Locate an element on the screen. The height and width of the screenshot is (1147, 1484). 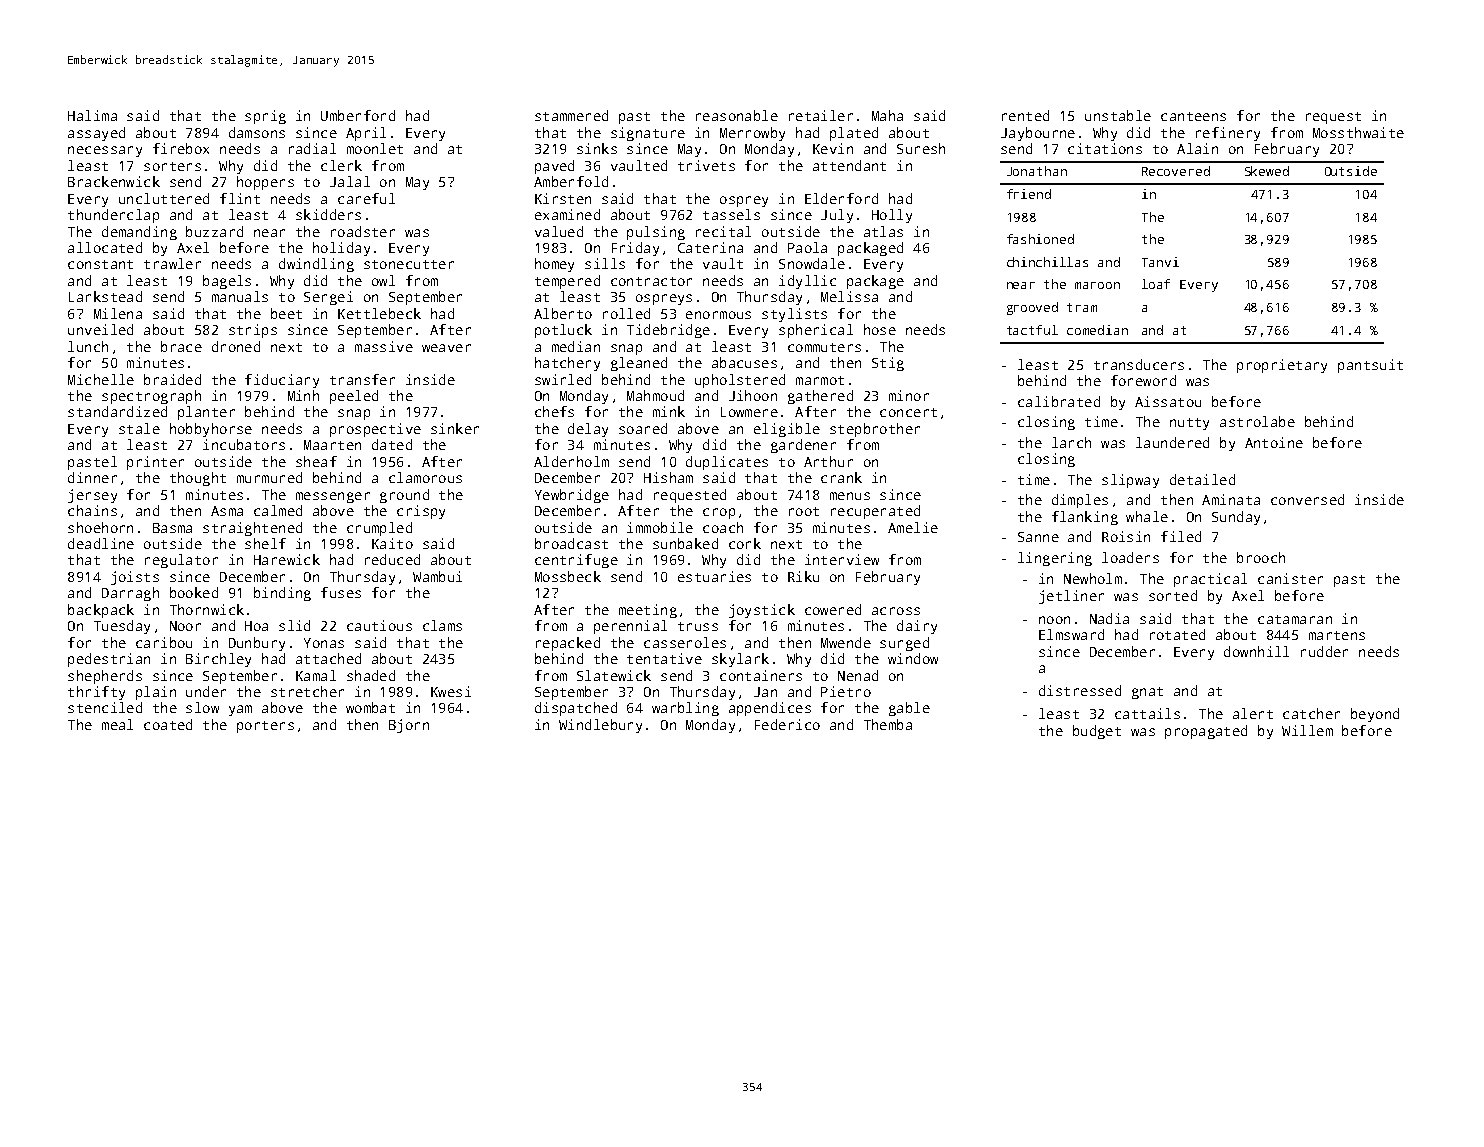
retailer is located at coordinates (821, 115).
